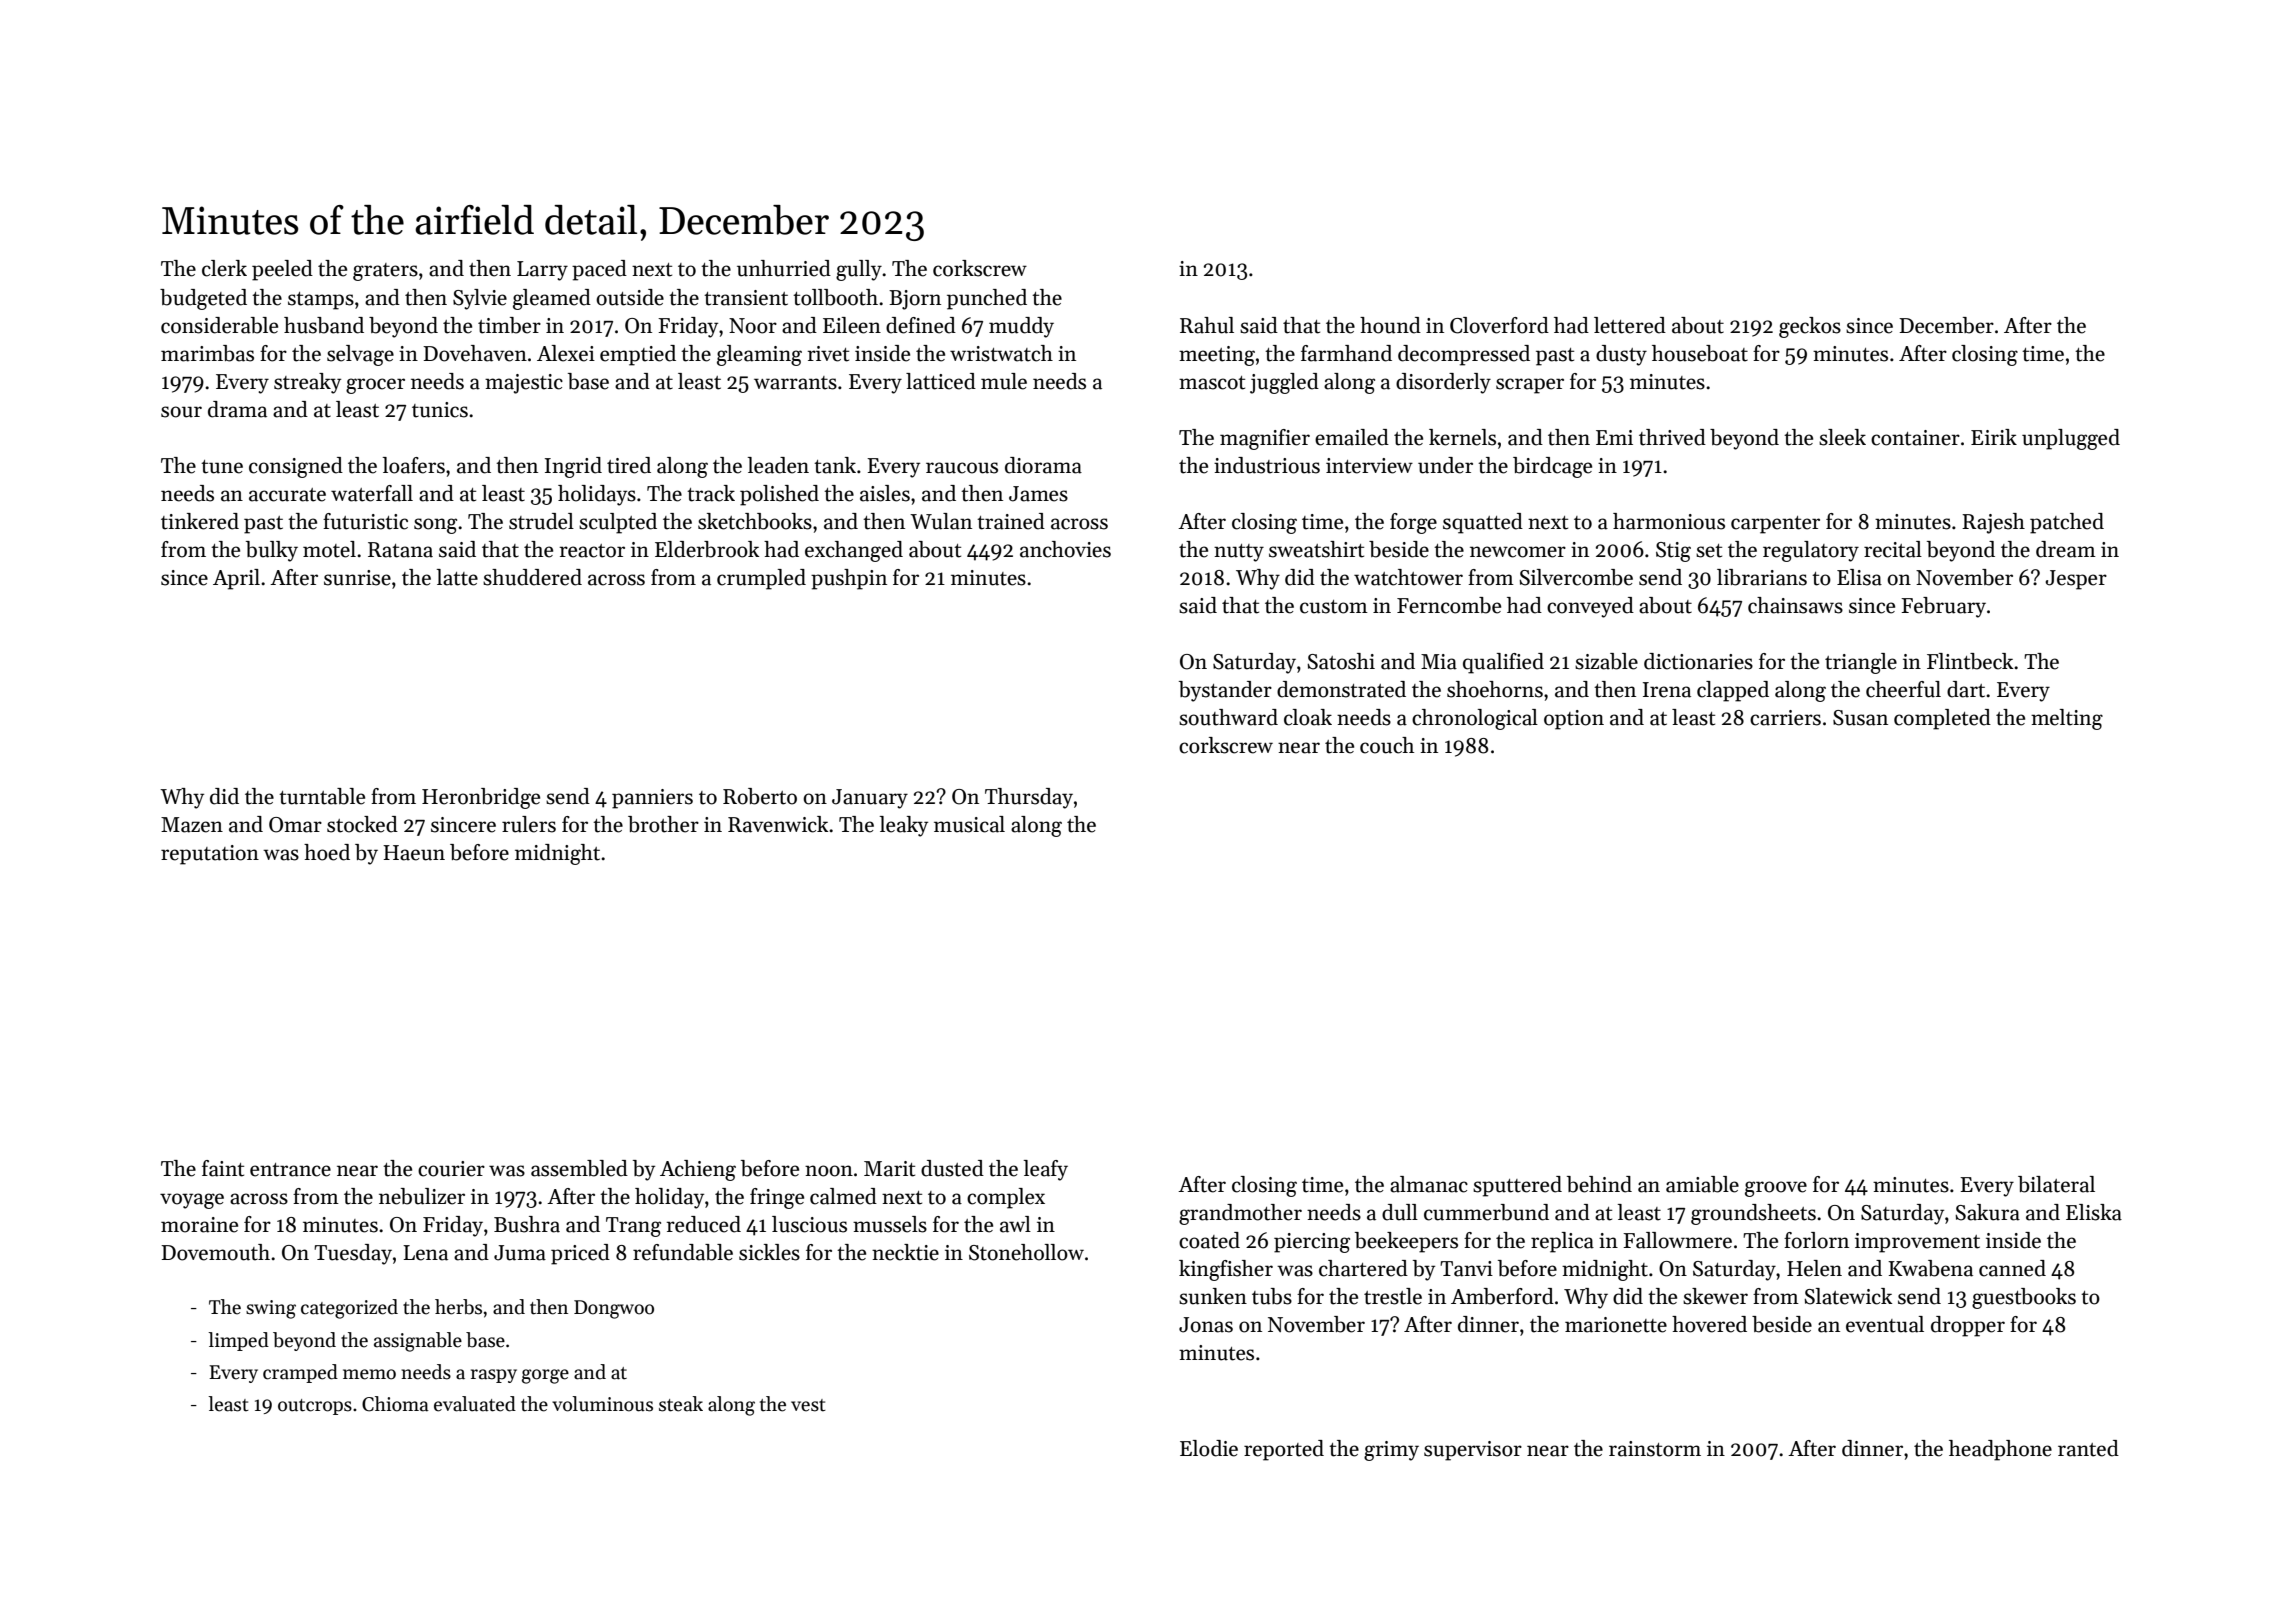 The height and width of the screenshot is (1620, 2292). What do you see at coordinates (905, 1252) in the screenshot?
I see `necktie` at bounding box center [905, 1252].
